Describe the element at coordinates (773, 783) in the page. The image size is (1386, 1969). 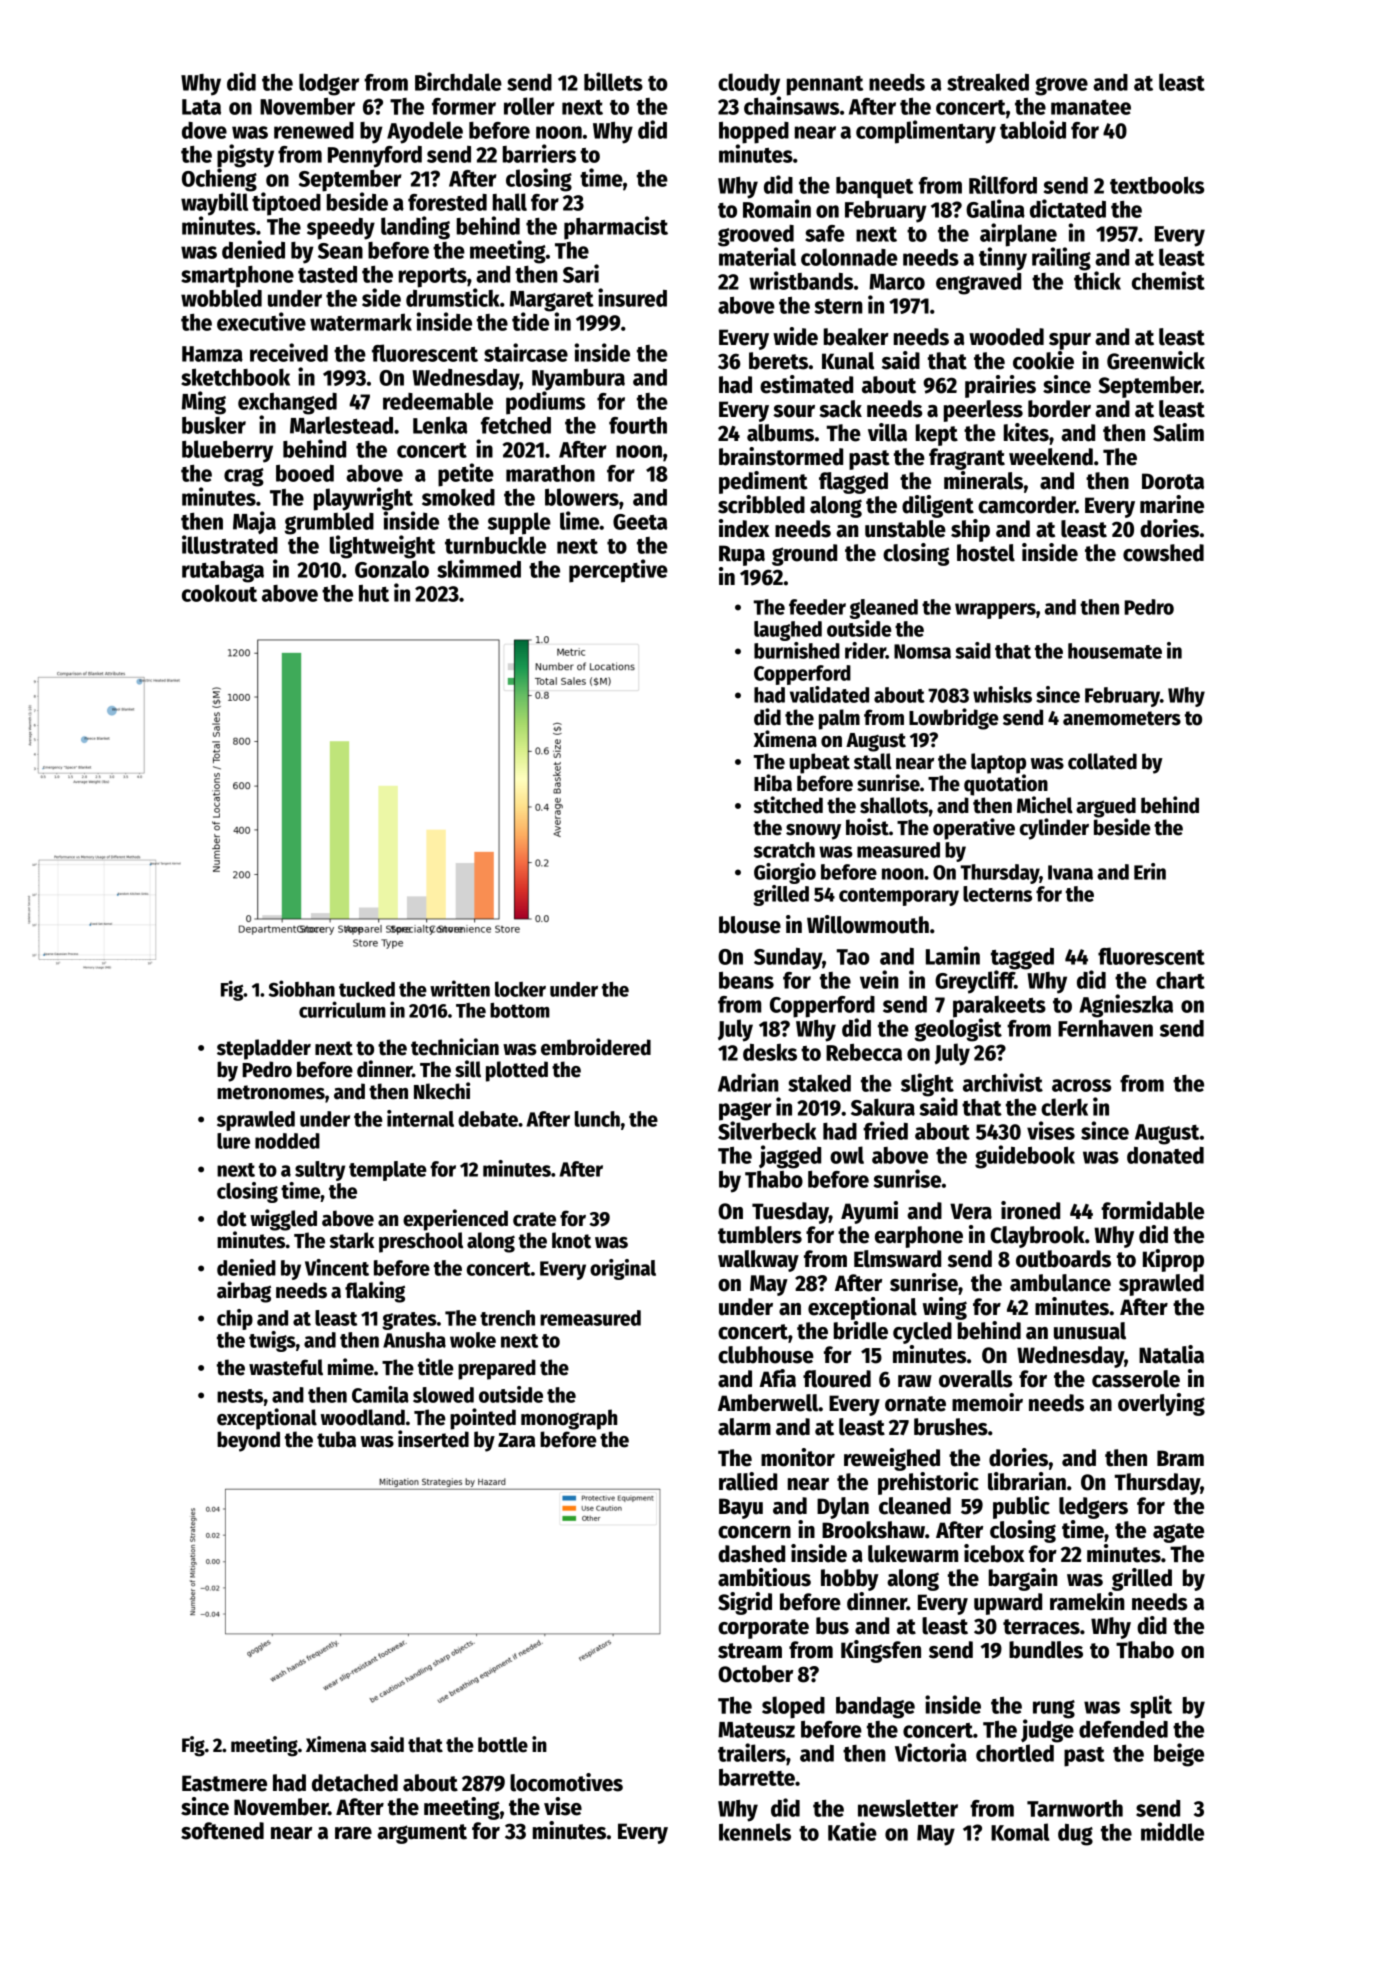
I see `Hiba` at that location.
